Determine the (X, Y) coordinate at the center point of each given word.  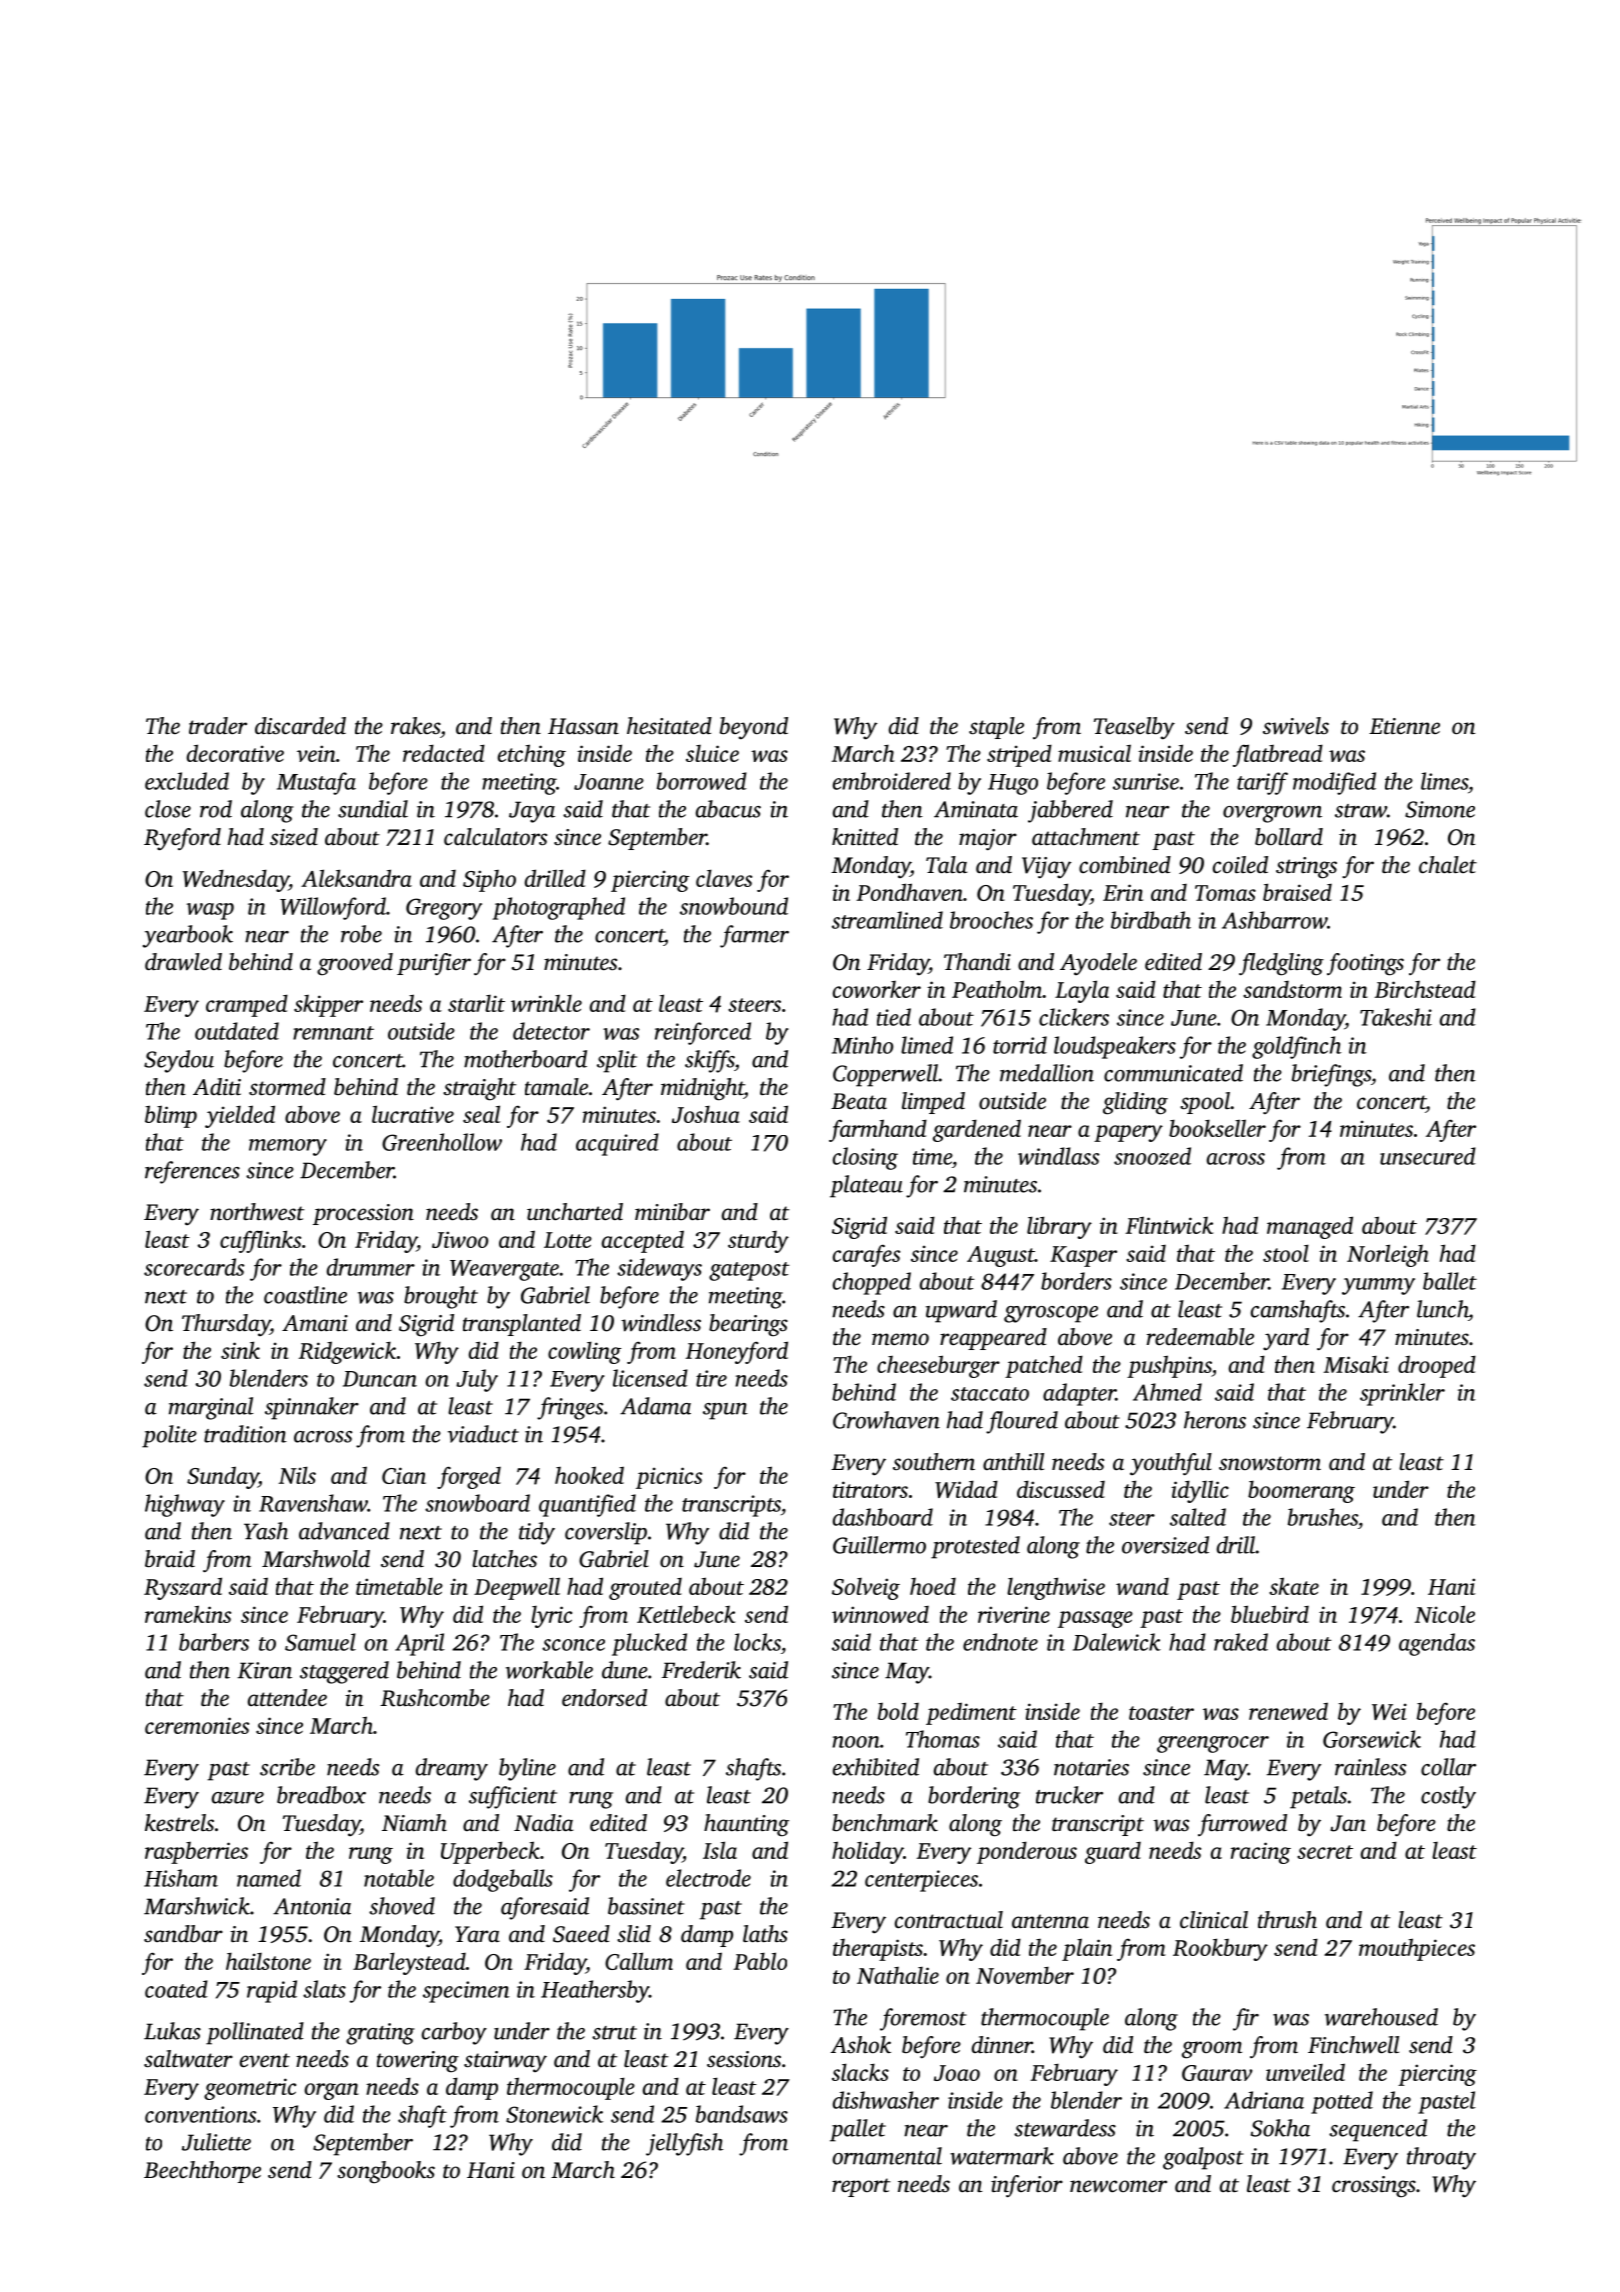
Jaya (532, 812)
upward (961, 1311)
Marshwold (316, 1559)
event (265, 2060)
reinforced (703, 1033)
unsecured (1428, 1156)
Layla (1082, 991)
